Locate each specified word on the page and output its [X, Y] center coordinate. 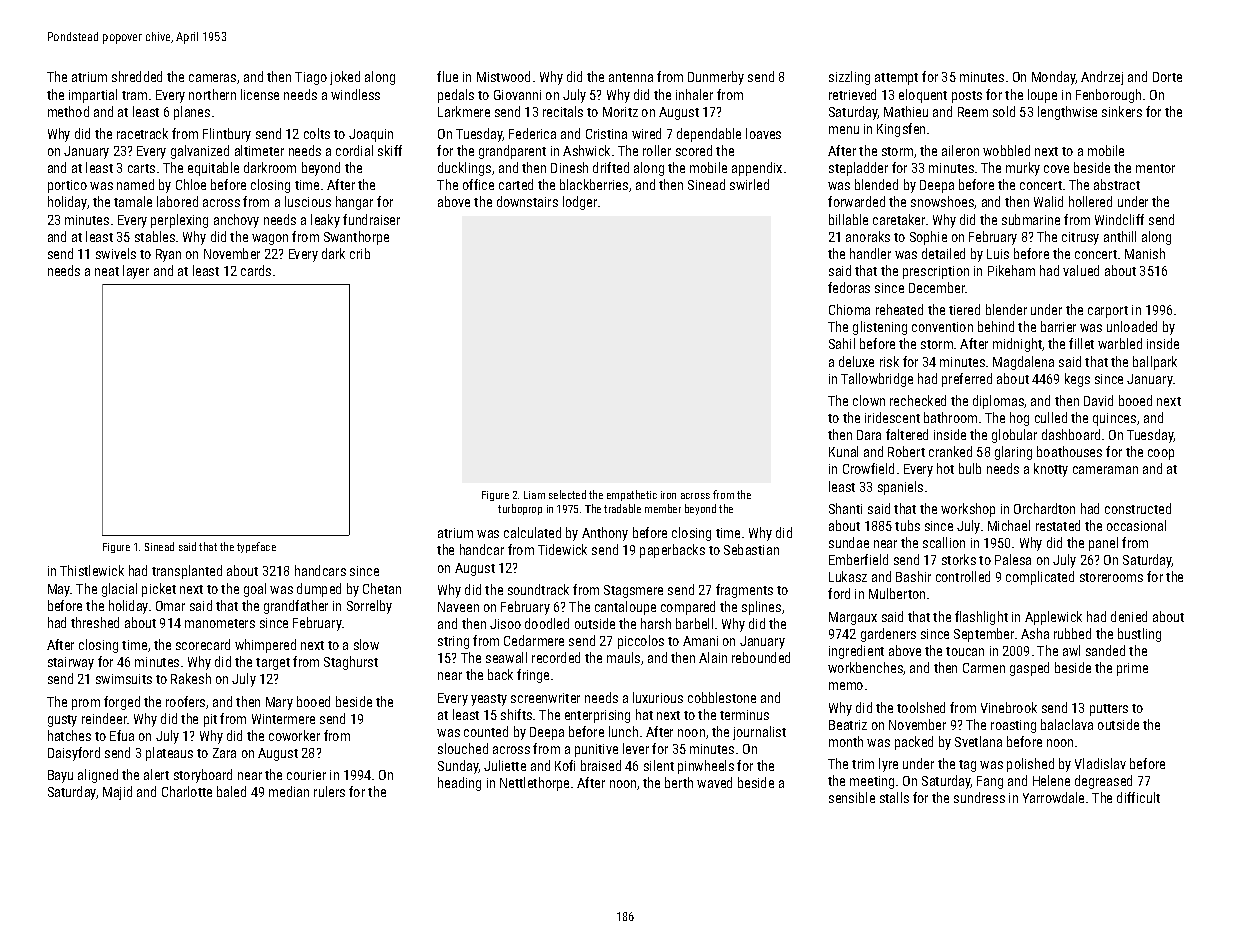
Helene [1051, 780]
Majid [117, 793]
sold [1004, 111]
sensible [852, 797]
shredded [137, 76]
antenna [631, 77]
